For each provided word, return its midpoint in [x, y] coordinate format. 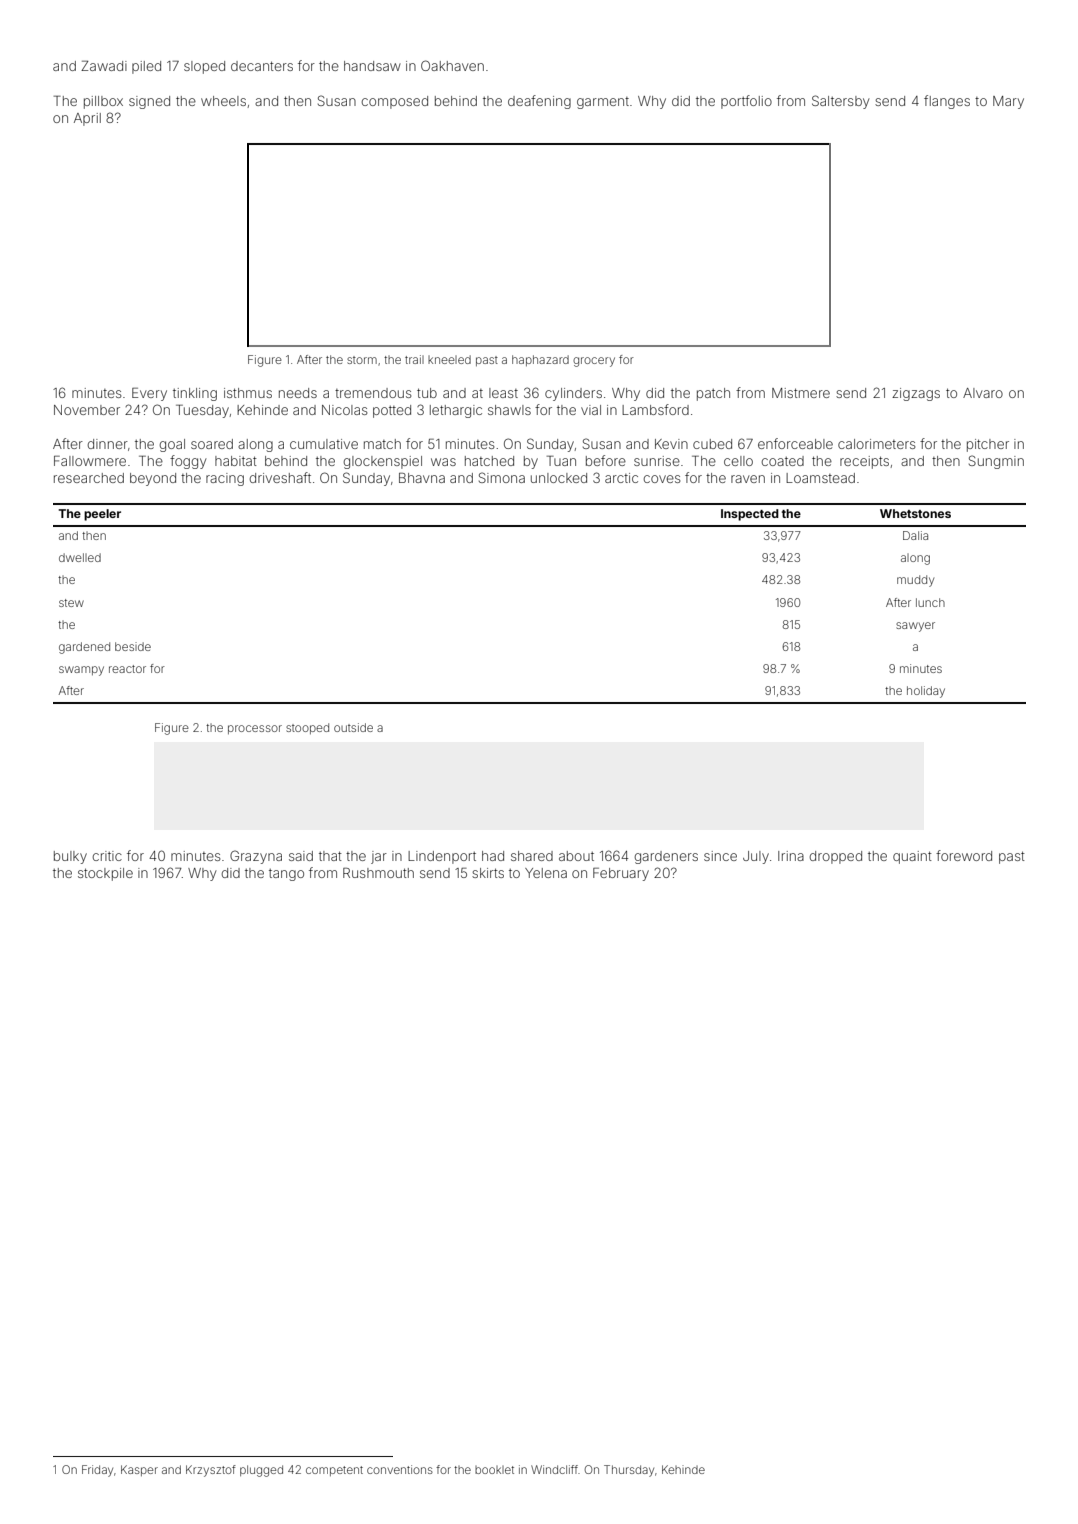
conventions [400, 1469]
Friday [97, 1471]
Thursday [629, 1471]
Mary [1008, 102]
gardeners [666, 857]
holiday [926, 692]
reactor [127, 669]
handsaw [372, 66]
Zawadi [104, 66]
